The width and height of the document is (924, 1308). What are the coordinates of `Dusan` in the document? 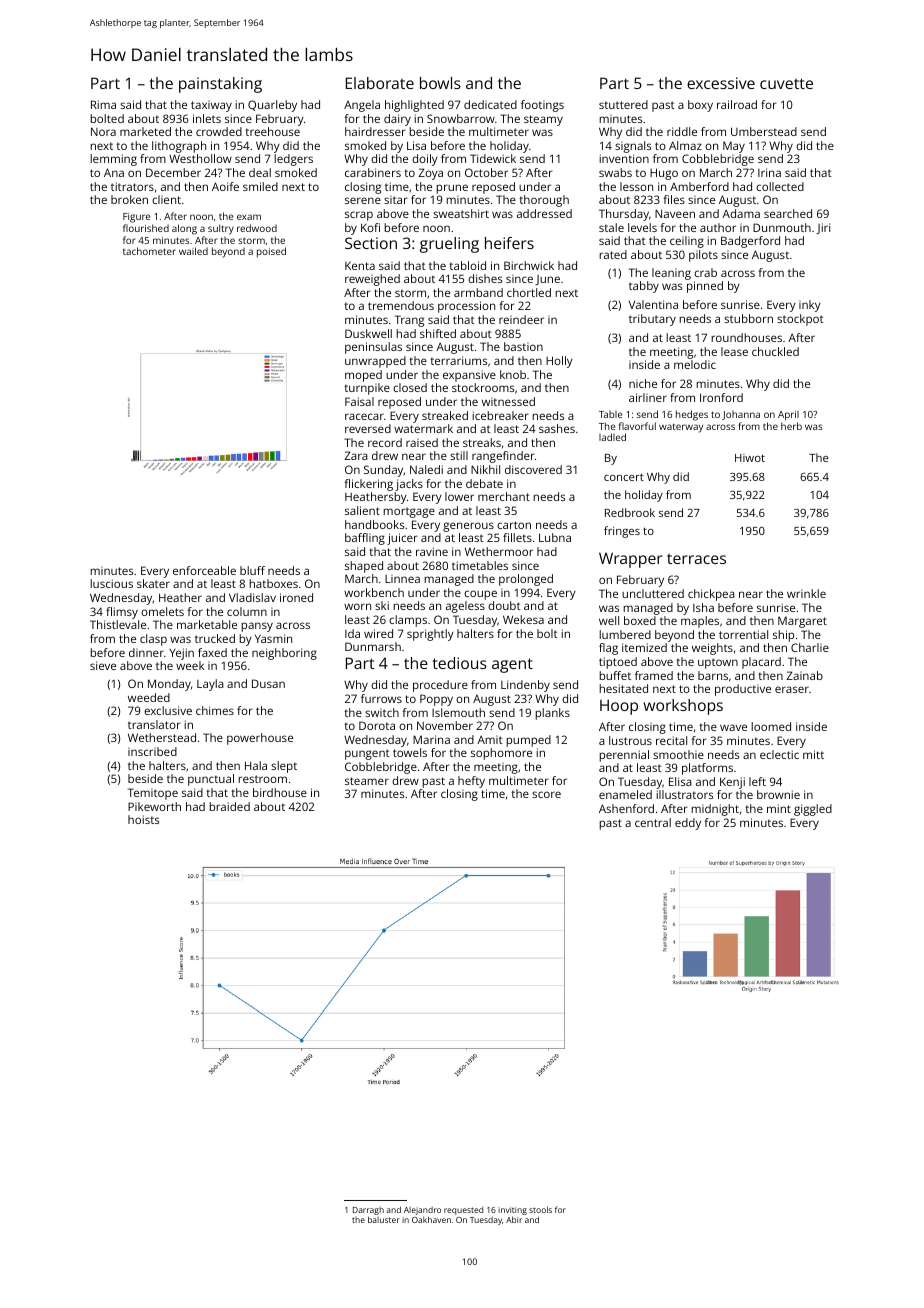 It's located at (268, 683).
